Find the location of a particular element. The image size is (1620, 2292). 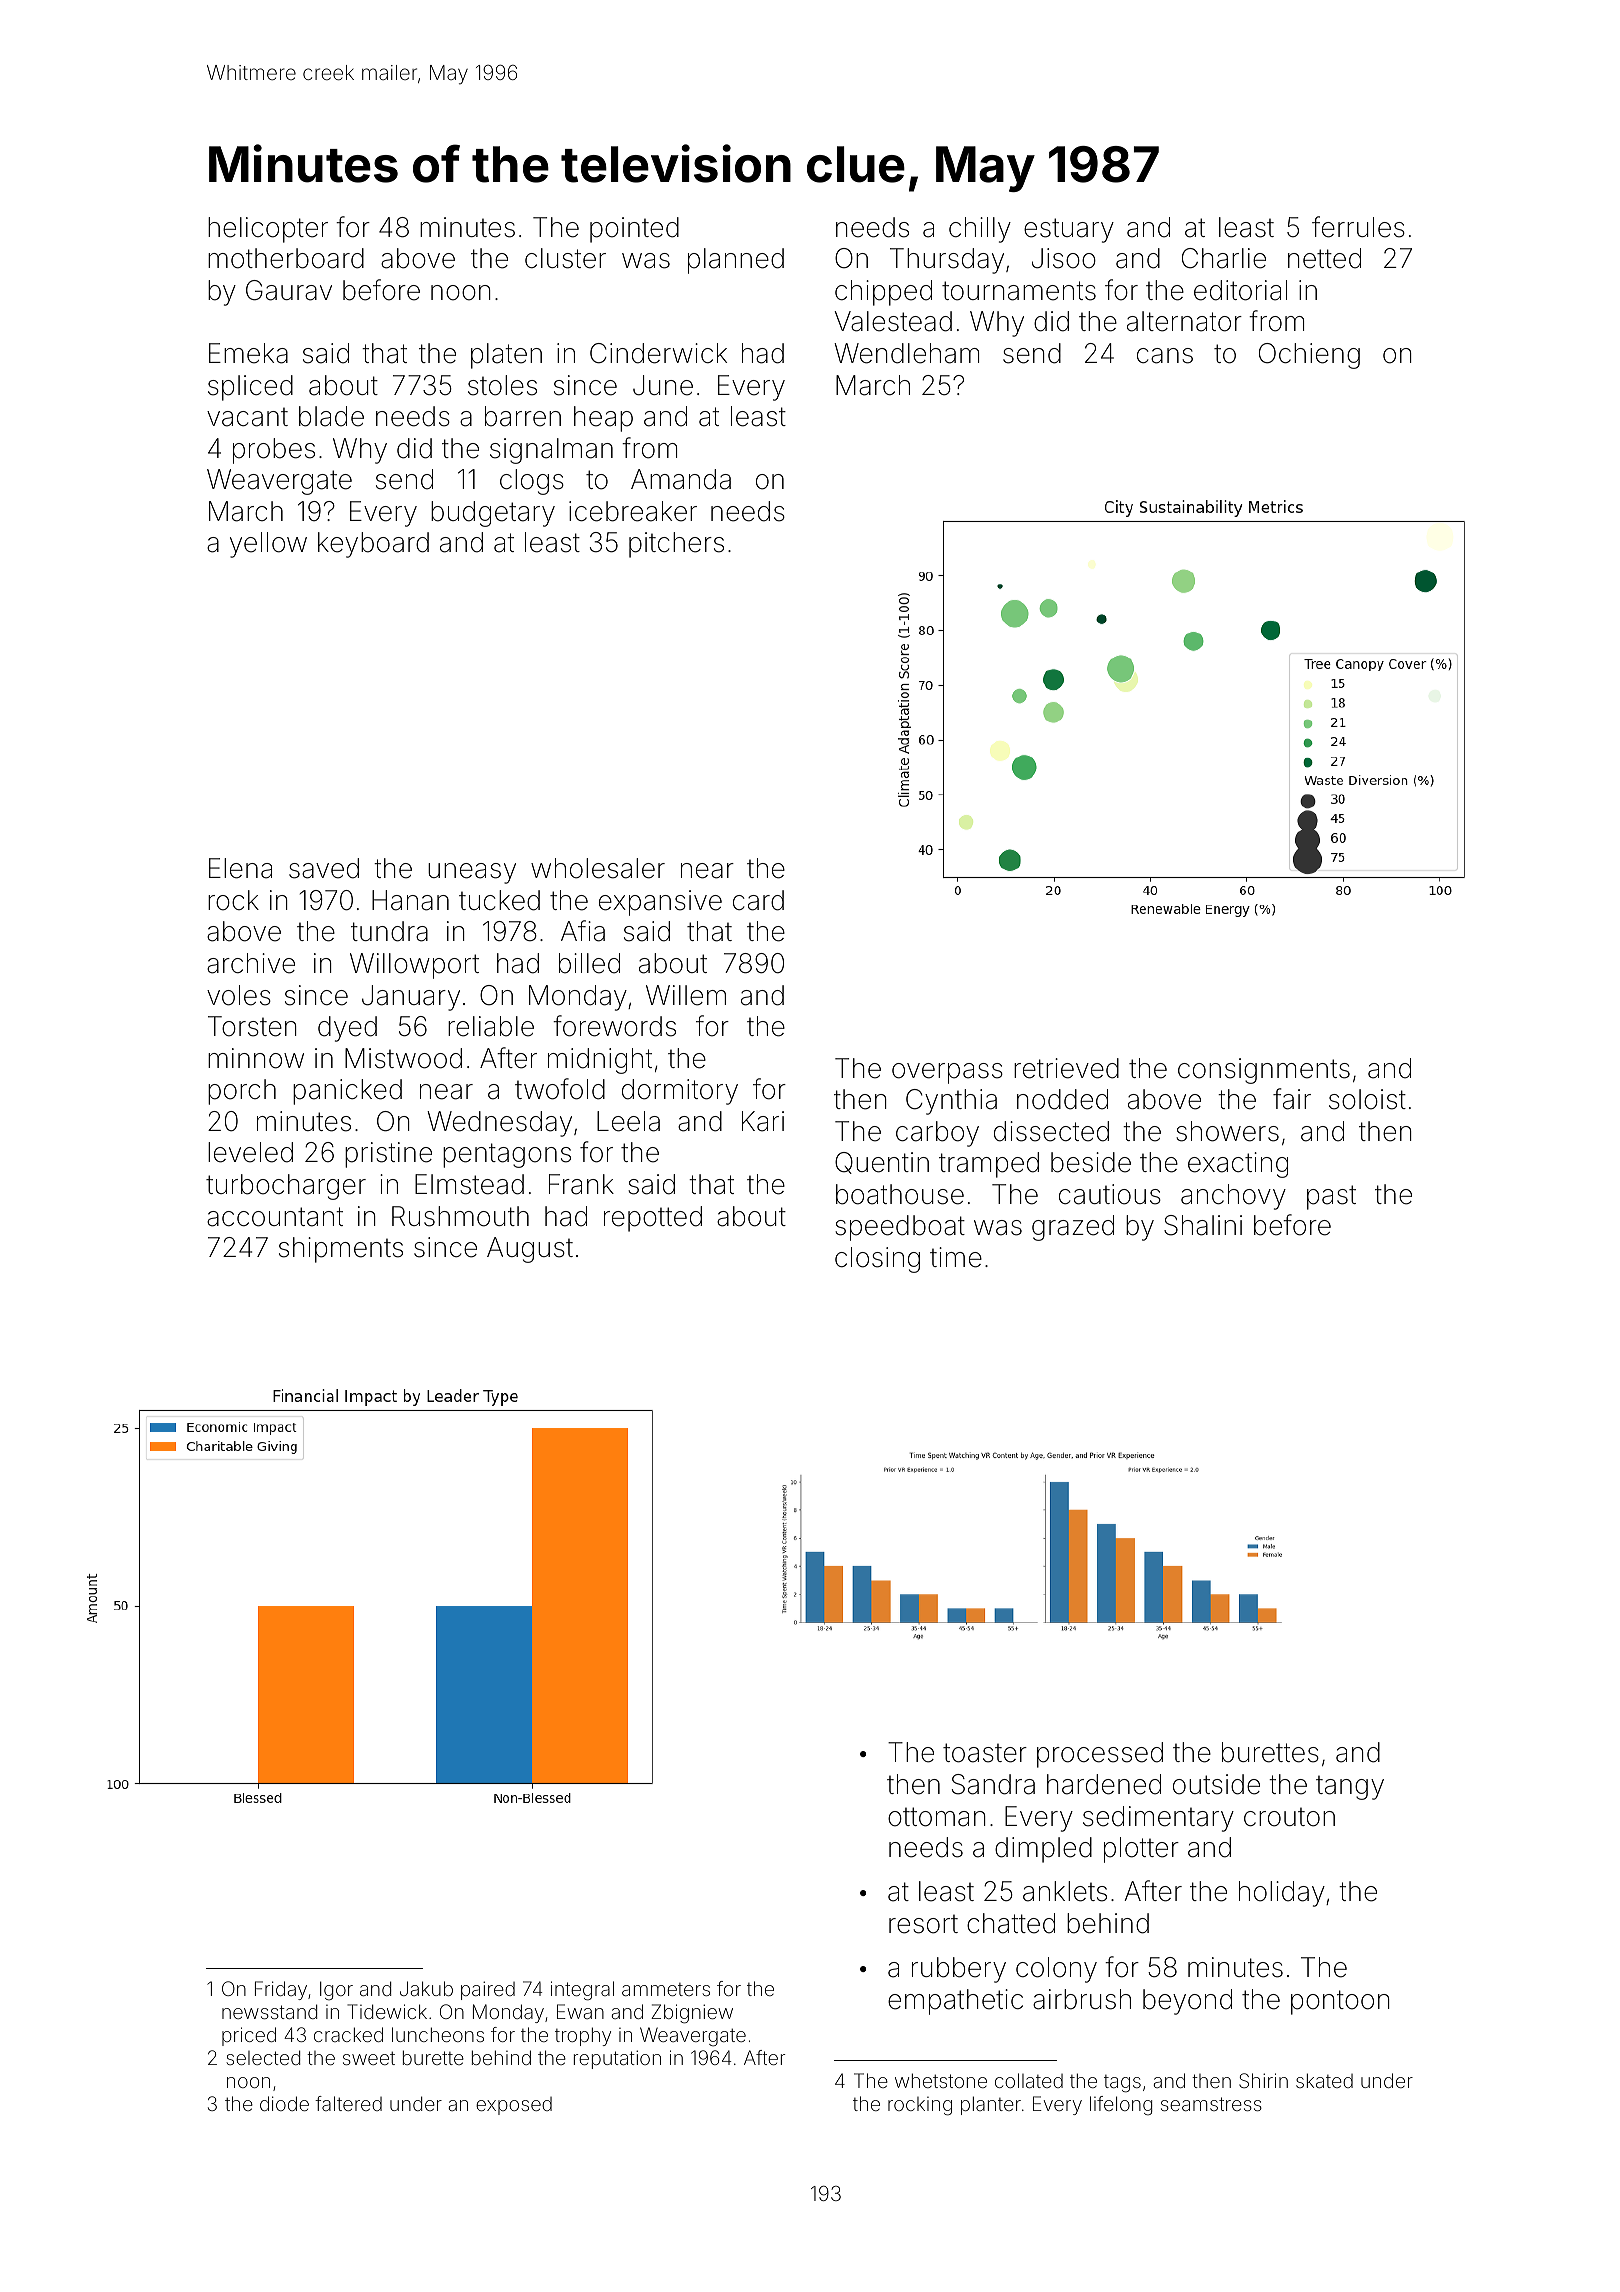

Ochieng is located at coordinates (1309, 356).
